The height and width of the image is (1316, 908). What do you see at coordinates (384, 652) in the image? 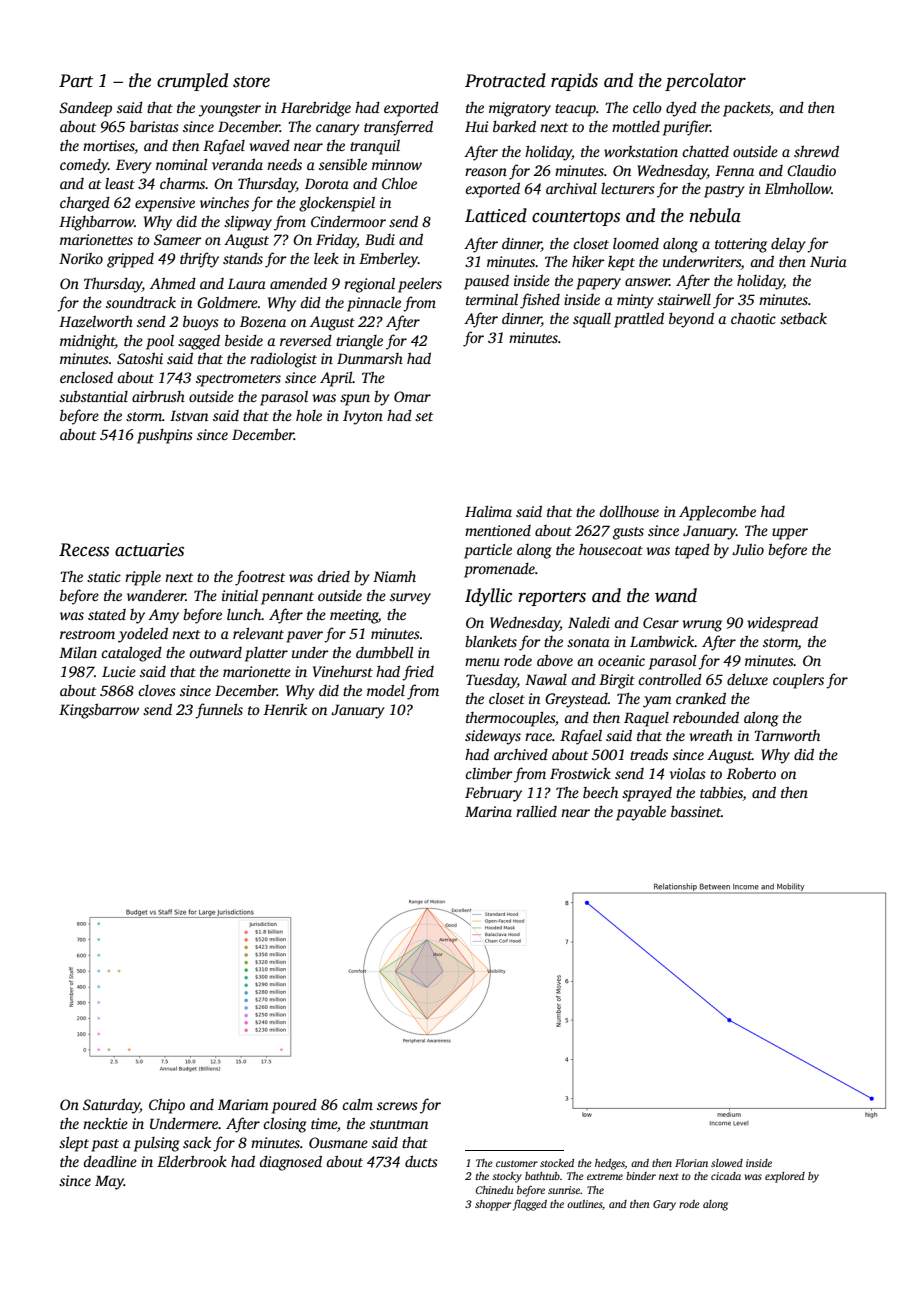
I see `dumbbell` at bounding box center [384, 652].
